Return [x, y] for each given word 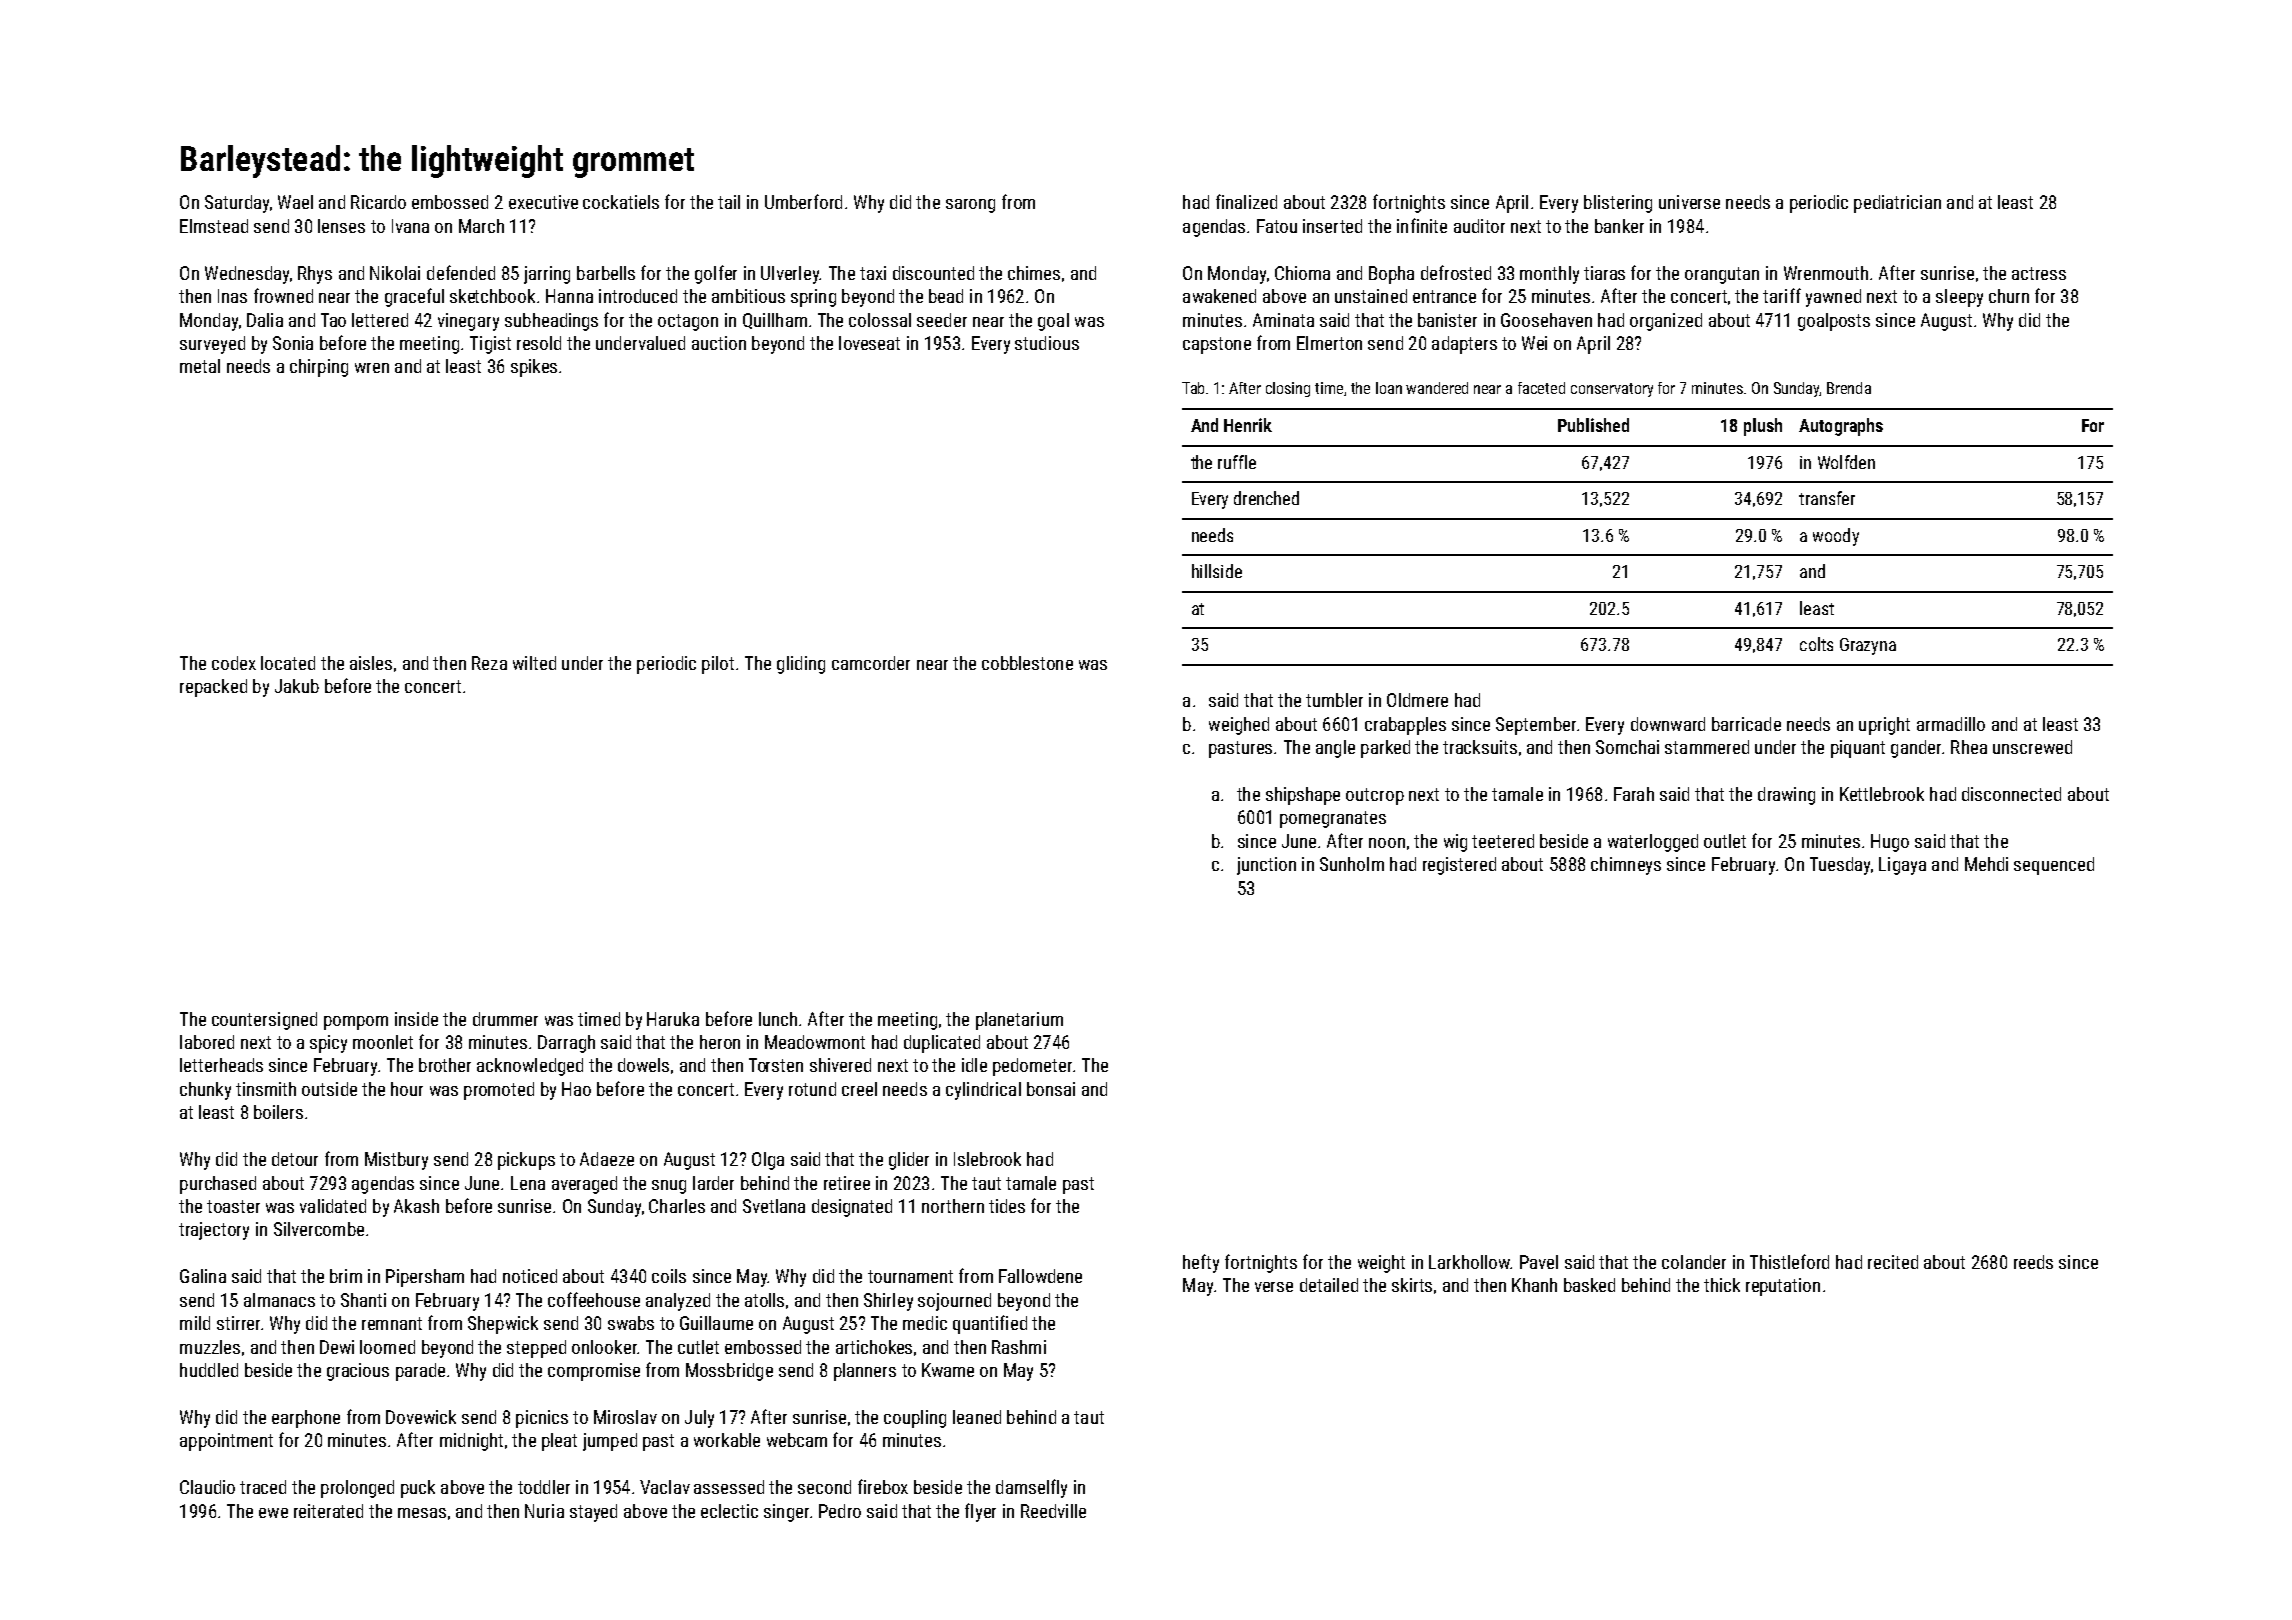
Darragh [566, 1044]
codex [234, 663]
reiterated [328, 1511]
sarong [970, 206]
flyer [980, 1512]
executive [543, 202]
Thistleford [1789, 1261]
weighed [1239, 726]
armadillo [1951, 724]
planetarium [1019, 1021]
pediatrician [1897, 204]
